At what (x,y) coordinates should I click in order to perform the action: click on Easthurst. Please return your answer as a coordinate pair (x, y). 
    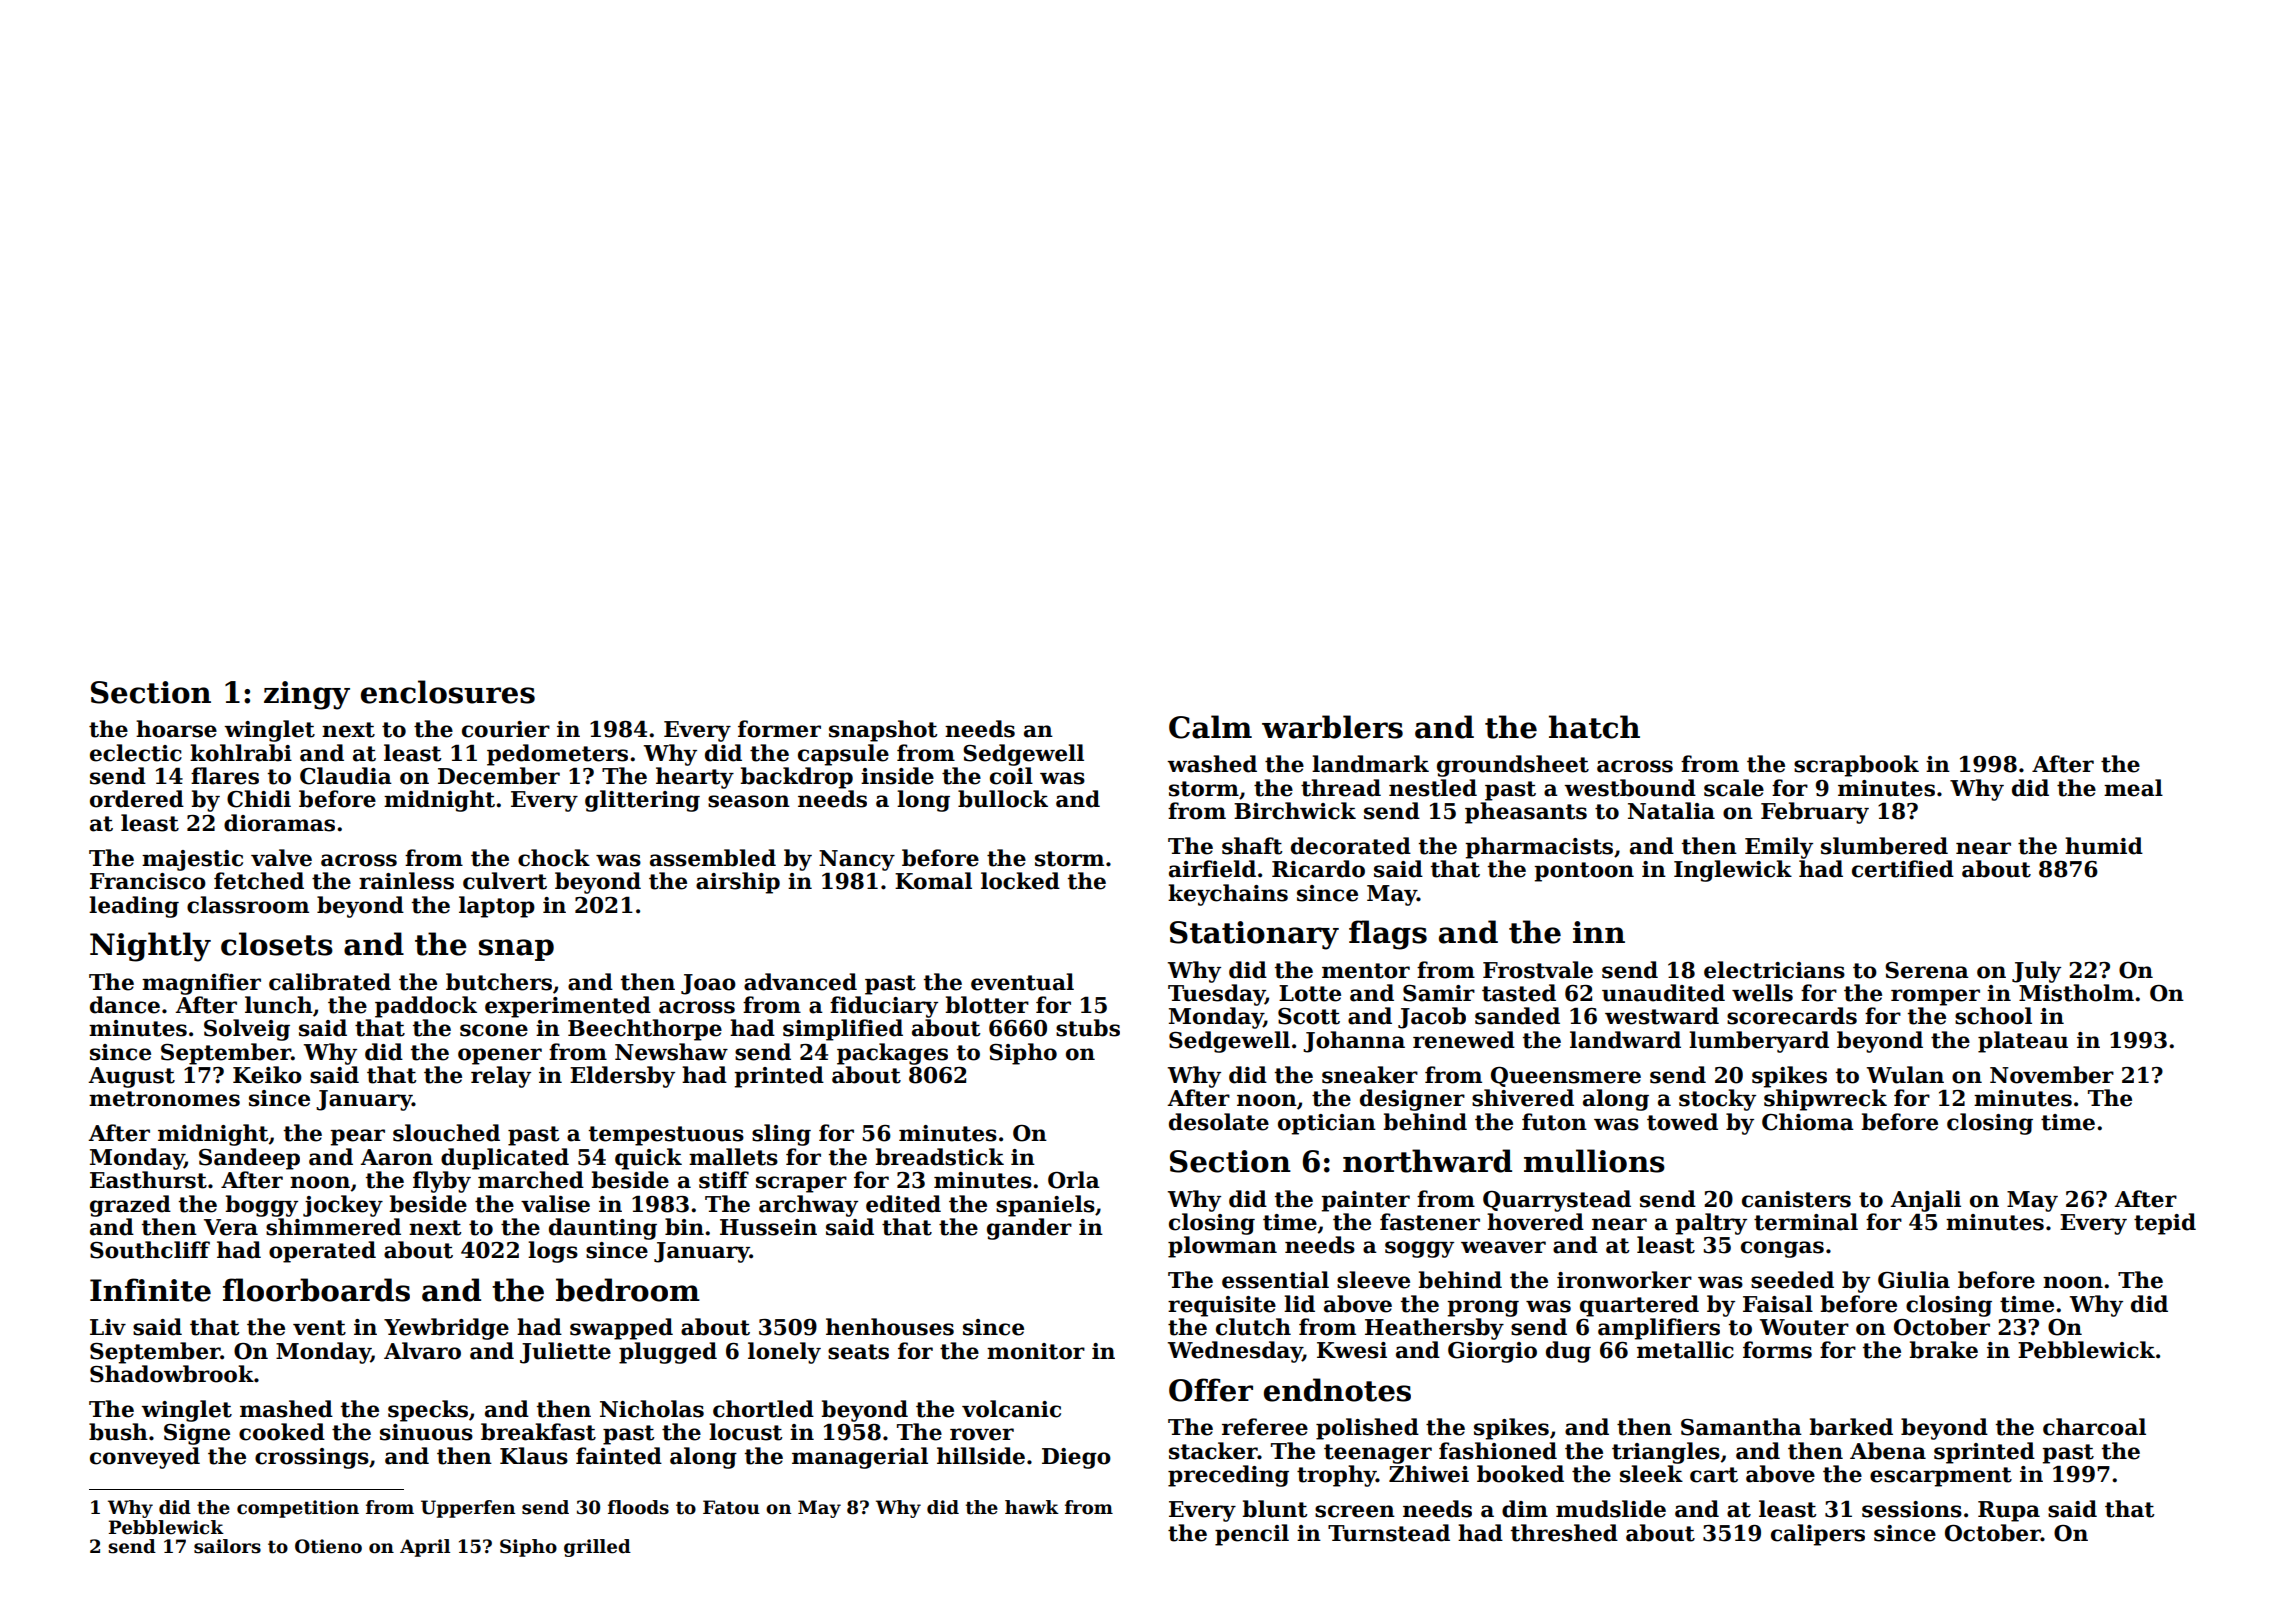
    Looking at the image, I should click on (148, 1180).
